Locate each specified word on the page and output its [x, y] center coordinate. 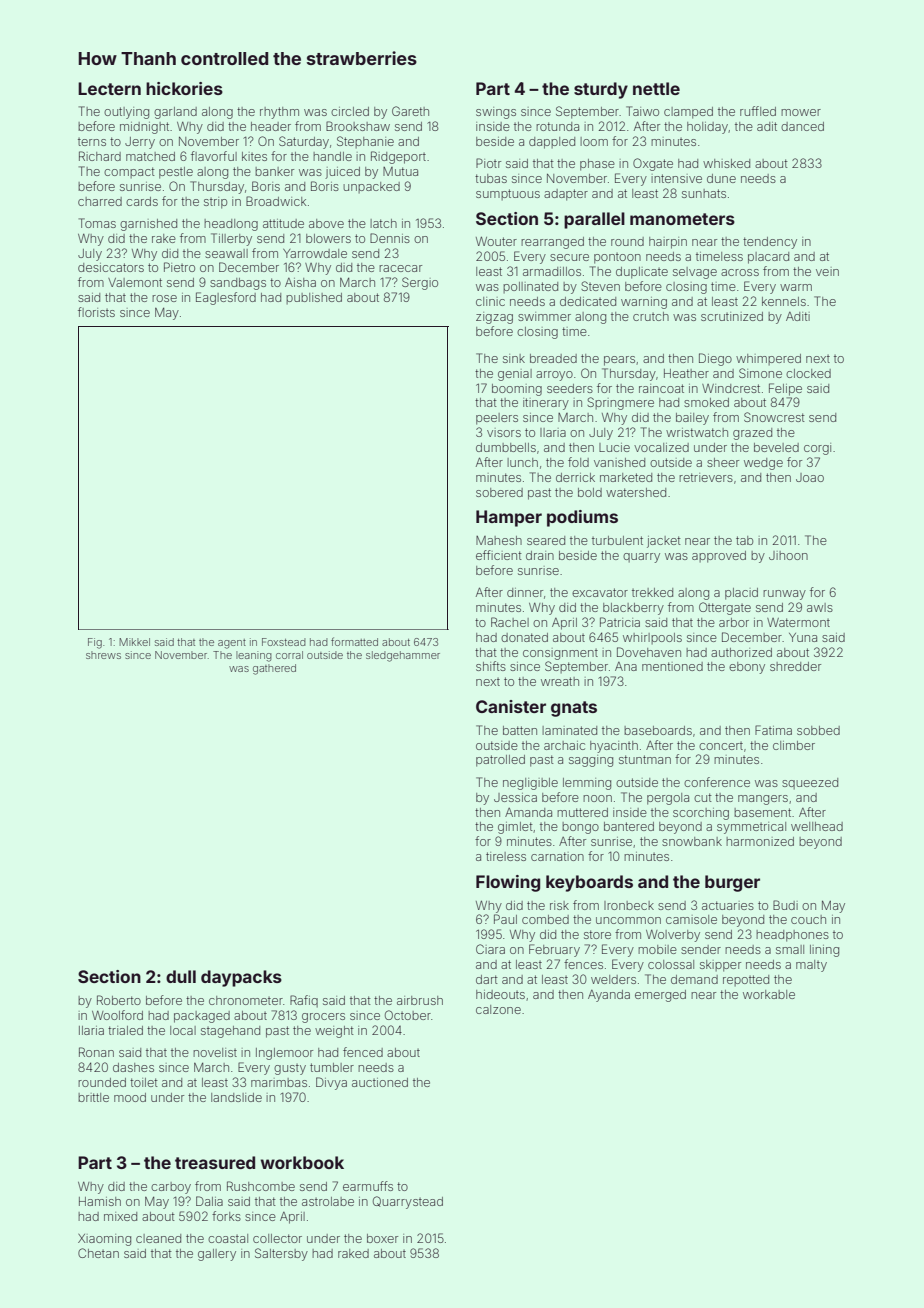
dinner [525, 592]
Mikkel [134, 642]
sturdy [601, 90]
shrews [103, 655]
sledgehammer [403, 656]
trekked [652, 592]
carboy [171, 1188]
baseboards [658, 730]
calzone [498, 1009]
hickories [184, 88]
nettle [656, 88]
